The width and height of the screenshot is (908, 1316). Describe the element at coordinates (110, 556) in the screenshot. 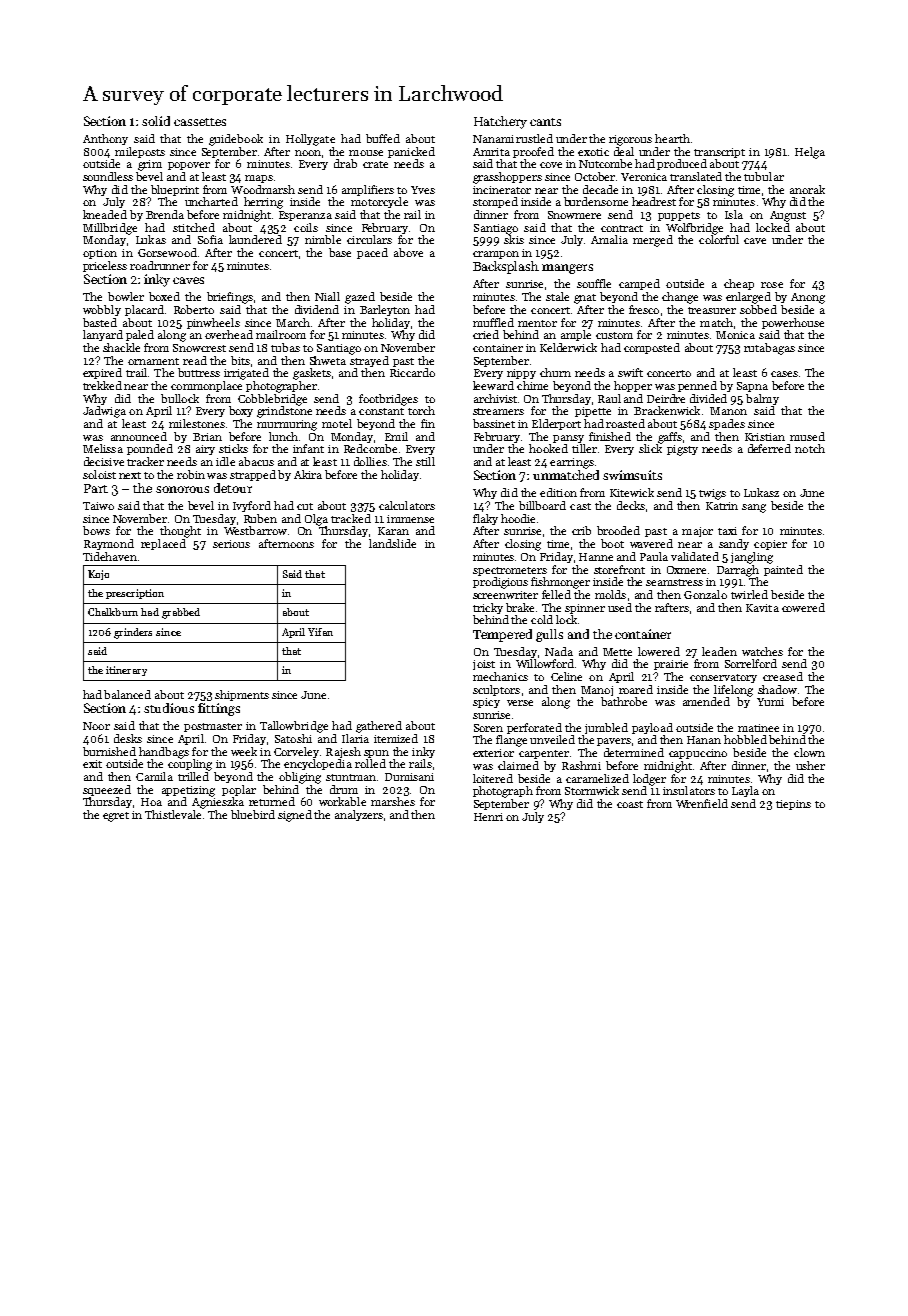

I see `Tidehaven` at that location.
